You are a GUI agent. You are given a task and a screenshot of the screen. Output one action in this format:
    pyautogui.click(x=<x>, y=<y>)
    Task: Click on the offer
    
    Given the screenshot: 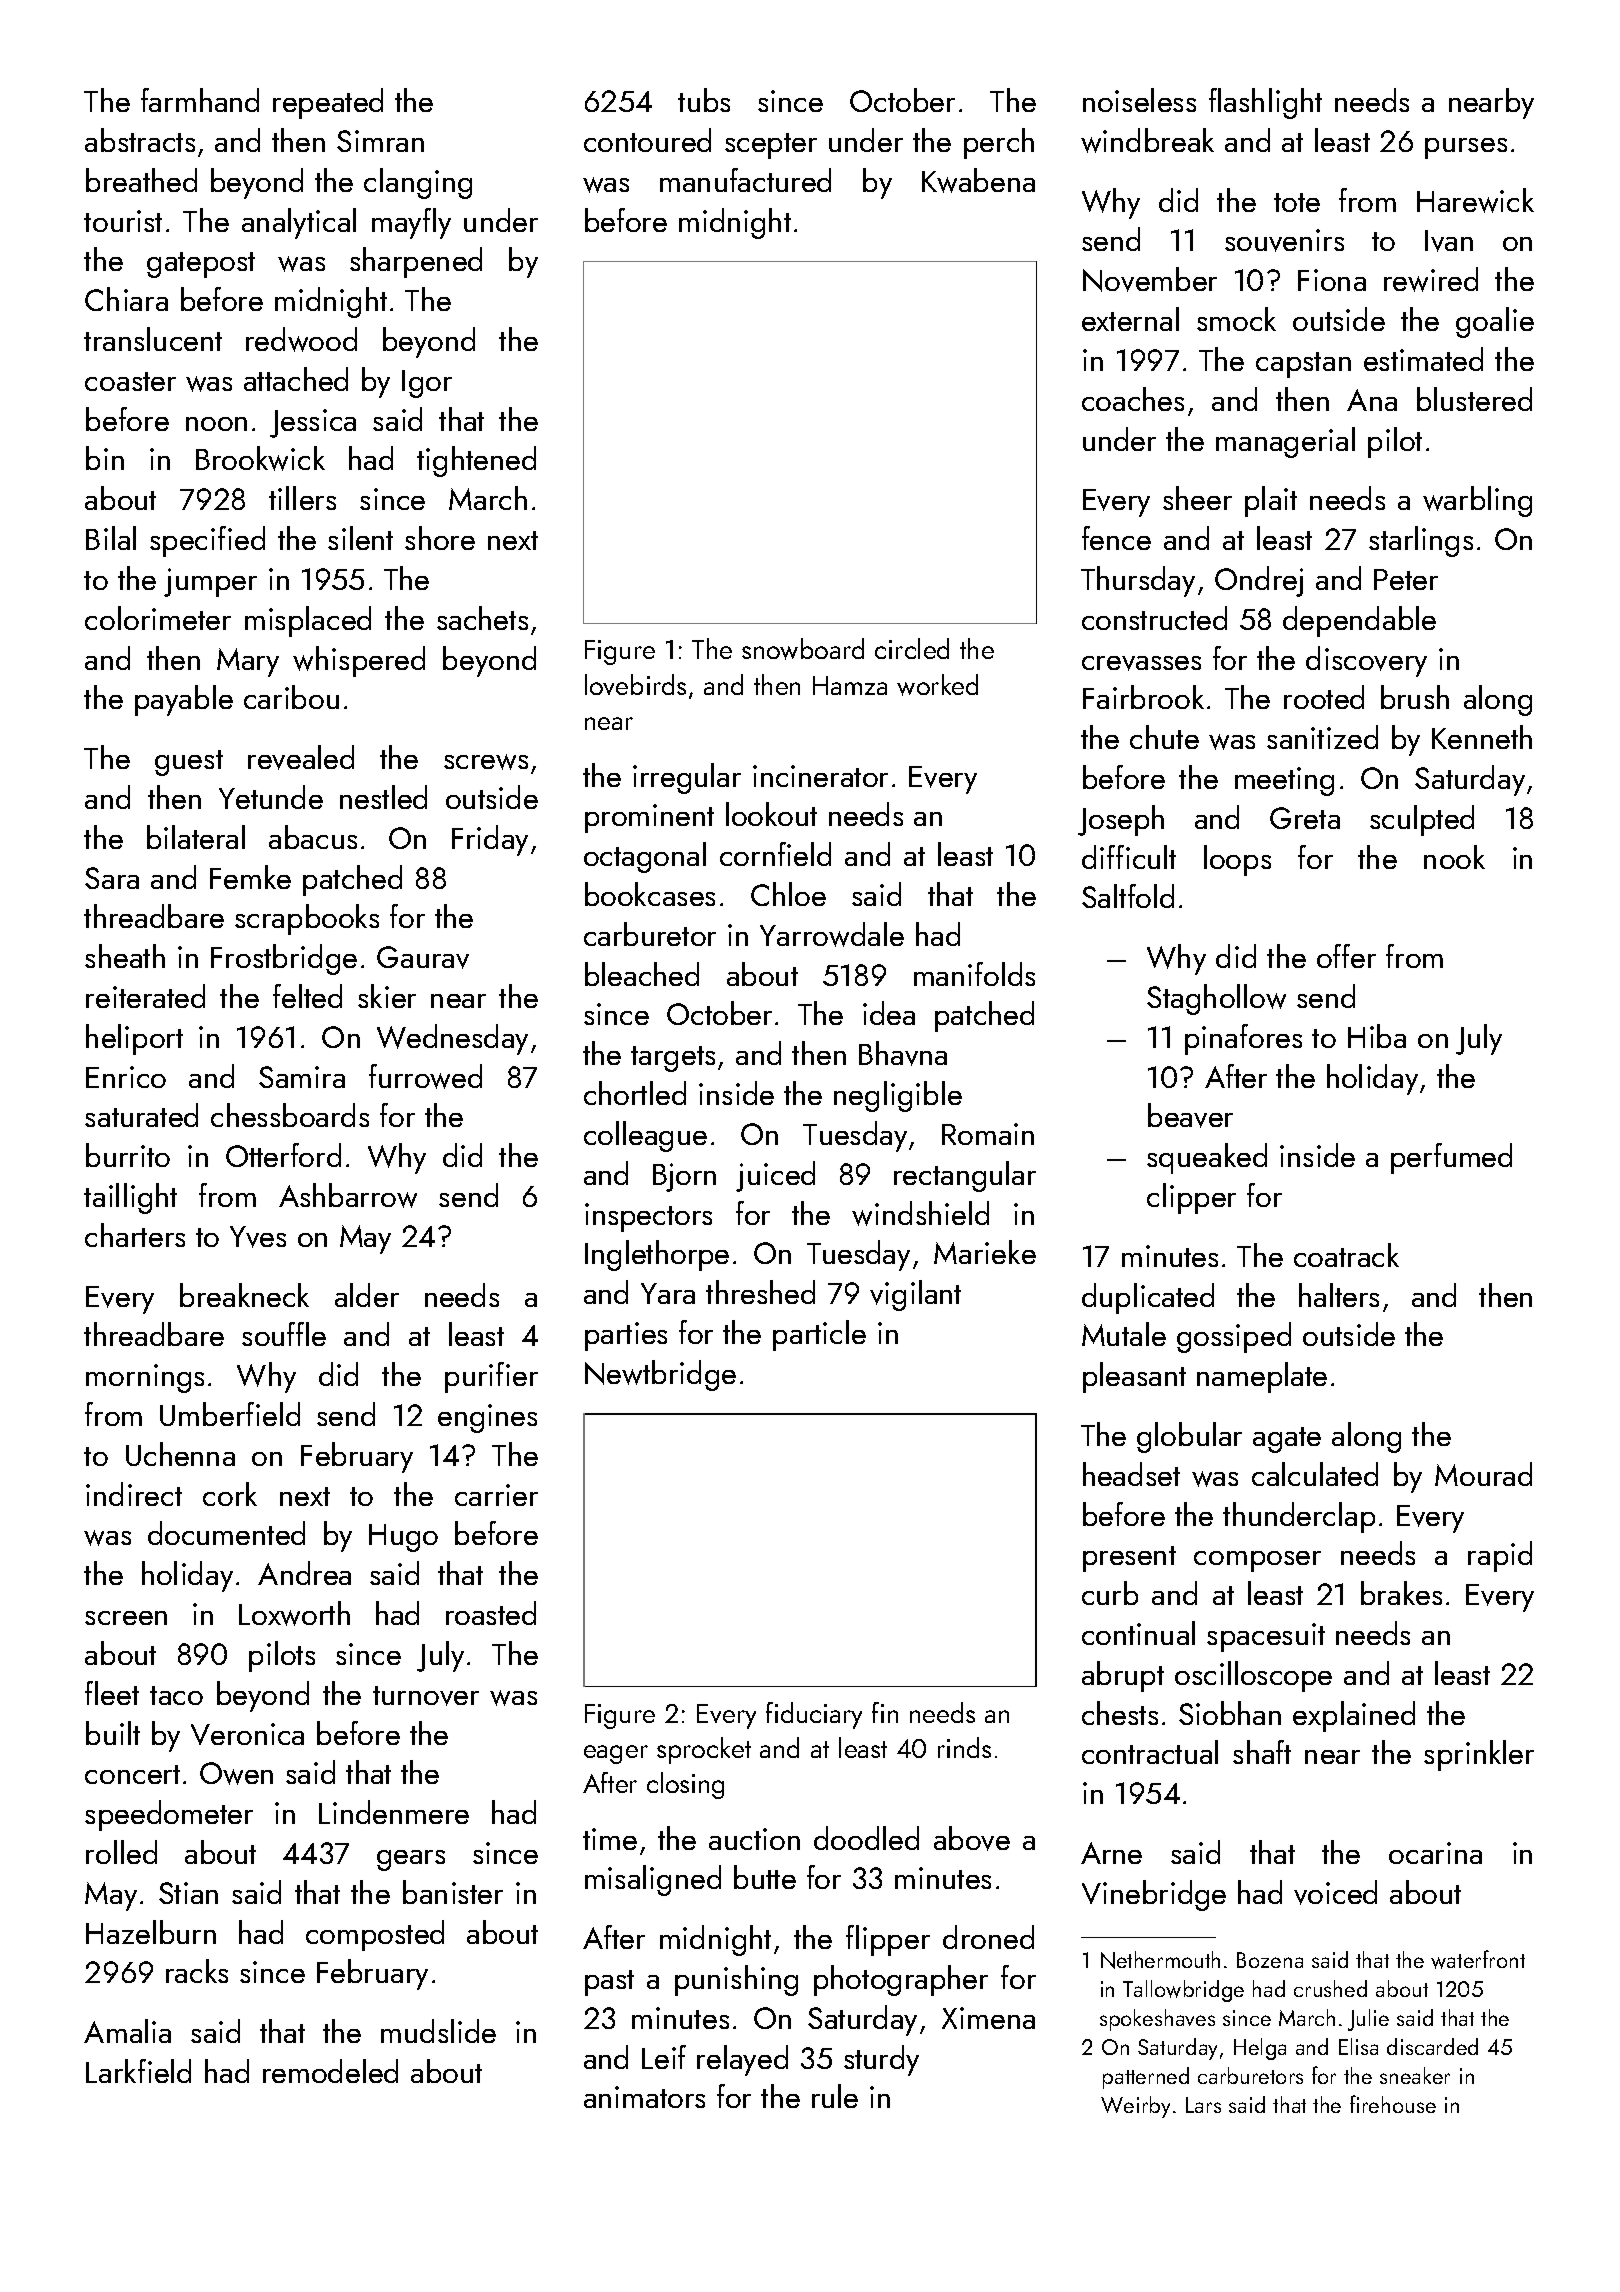 What is the action you would take?
    pyautogui.click(x=1346, y=956)
